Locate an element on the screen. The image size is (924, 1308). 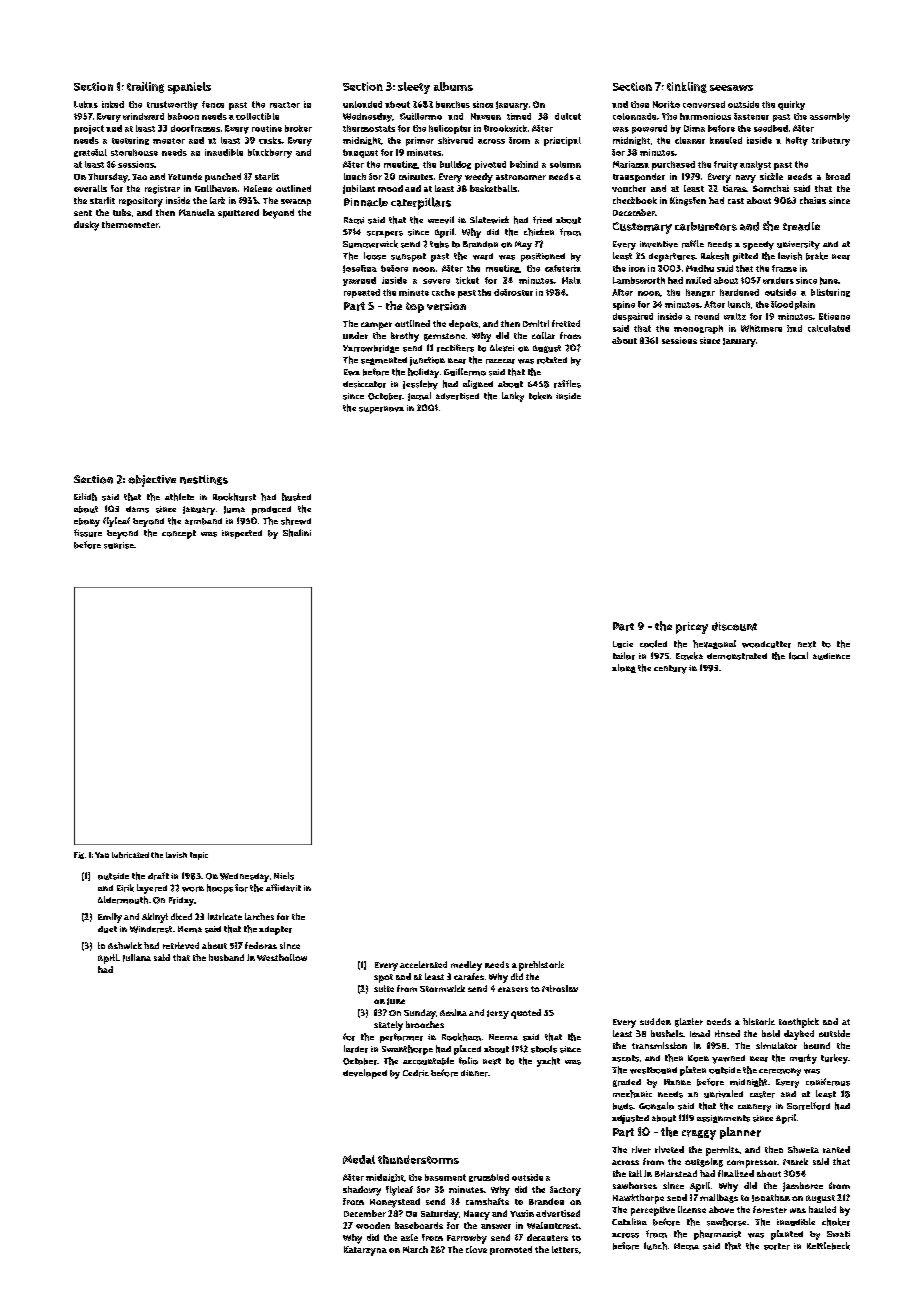
century is located at coordinates (670, 669).
